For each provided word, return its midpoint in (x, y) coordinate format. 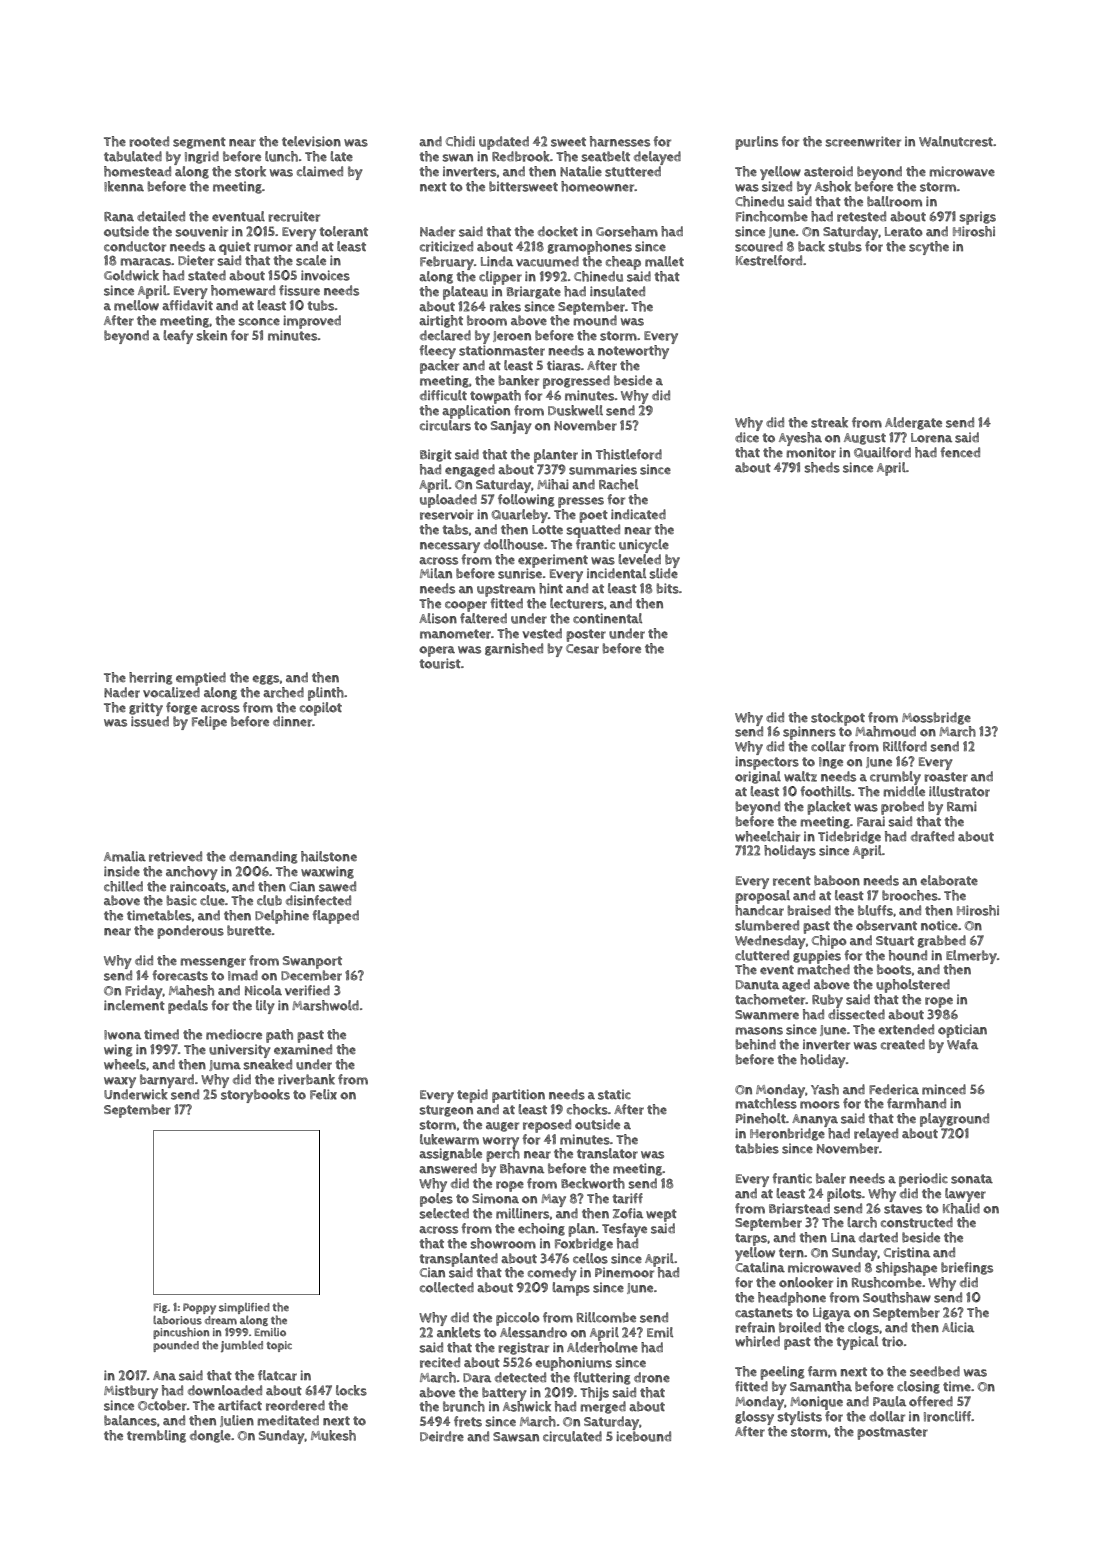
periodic (923, 1180)
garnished (514, 649)
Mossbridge (936, 718)
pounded (176, 1346)
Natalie (581, 171)
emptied (201, 679)
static (614, 1094)
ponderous (190, 932)
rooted (149, 141)
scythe (929, 248)
